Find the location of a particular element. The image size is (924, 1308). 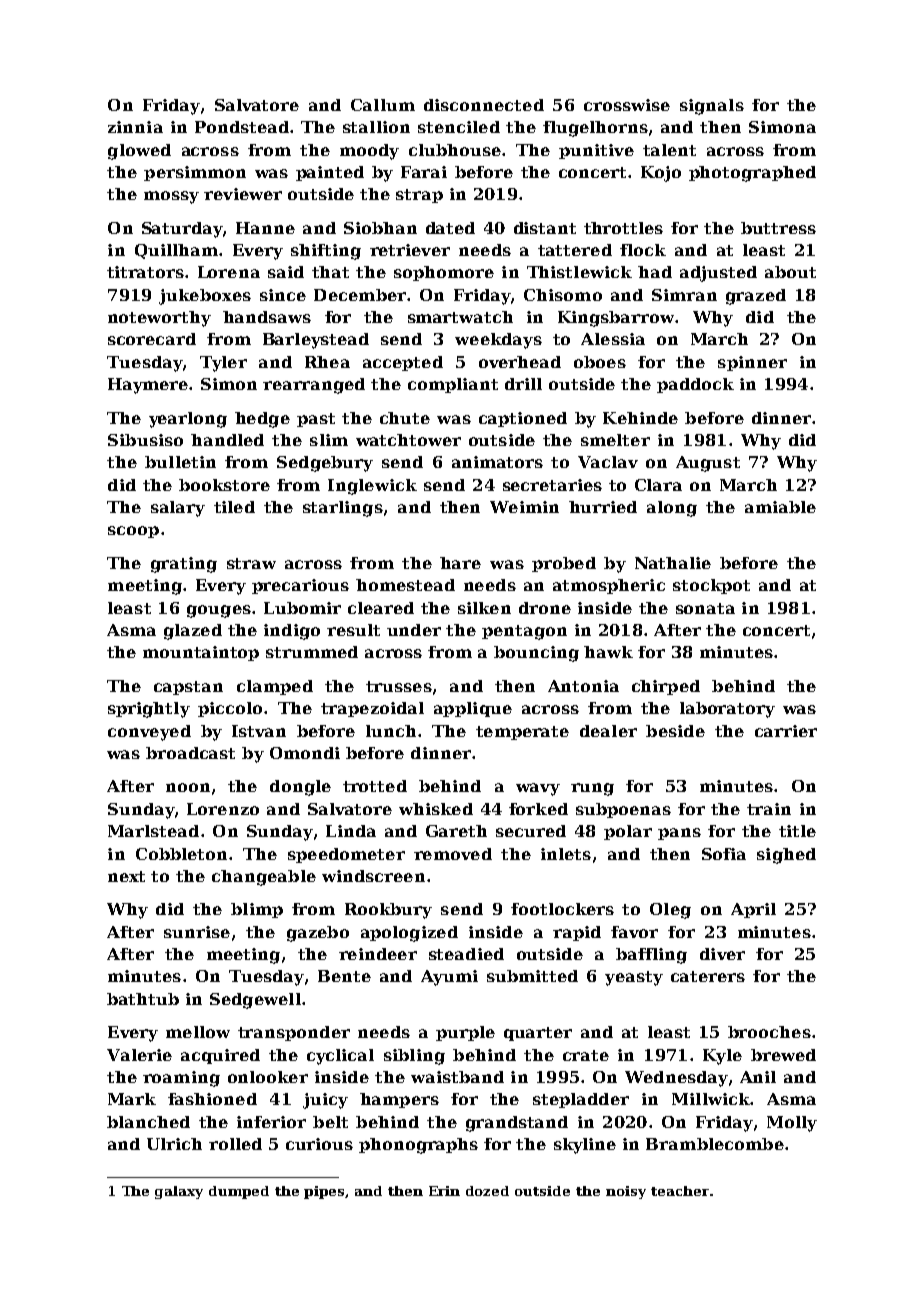

dozed is located at coordinates (487, 1191).
